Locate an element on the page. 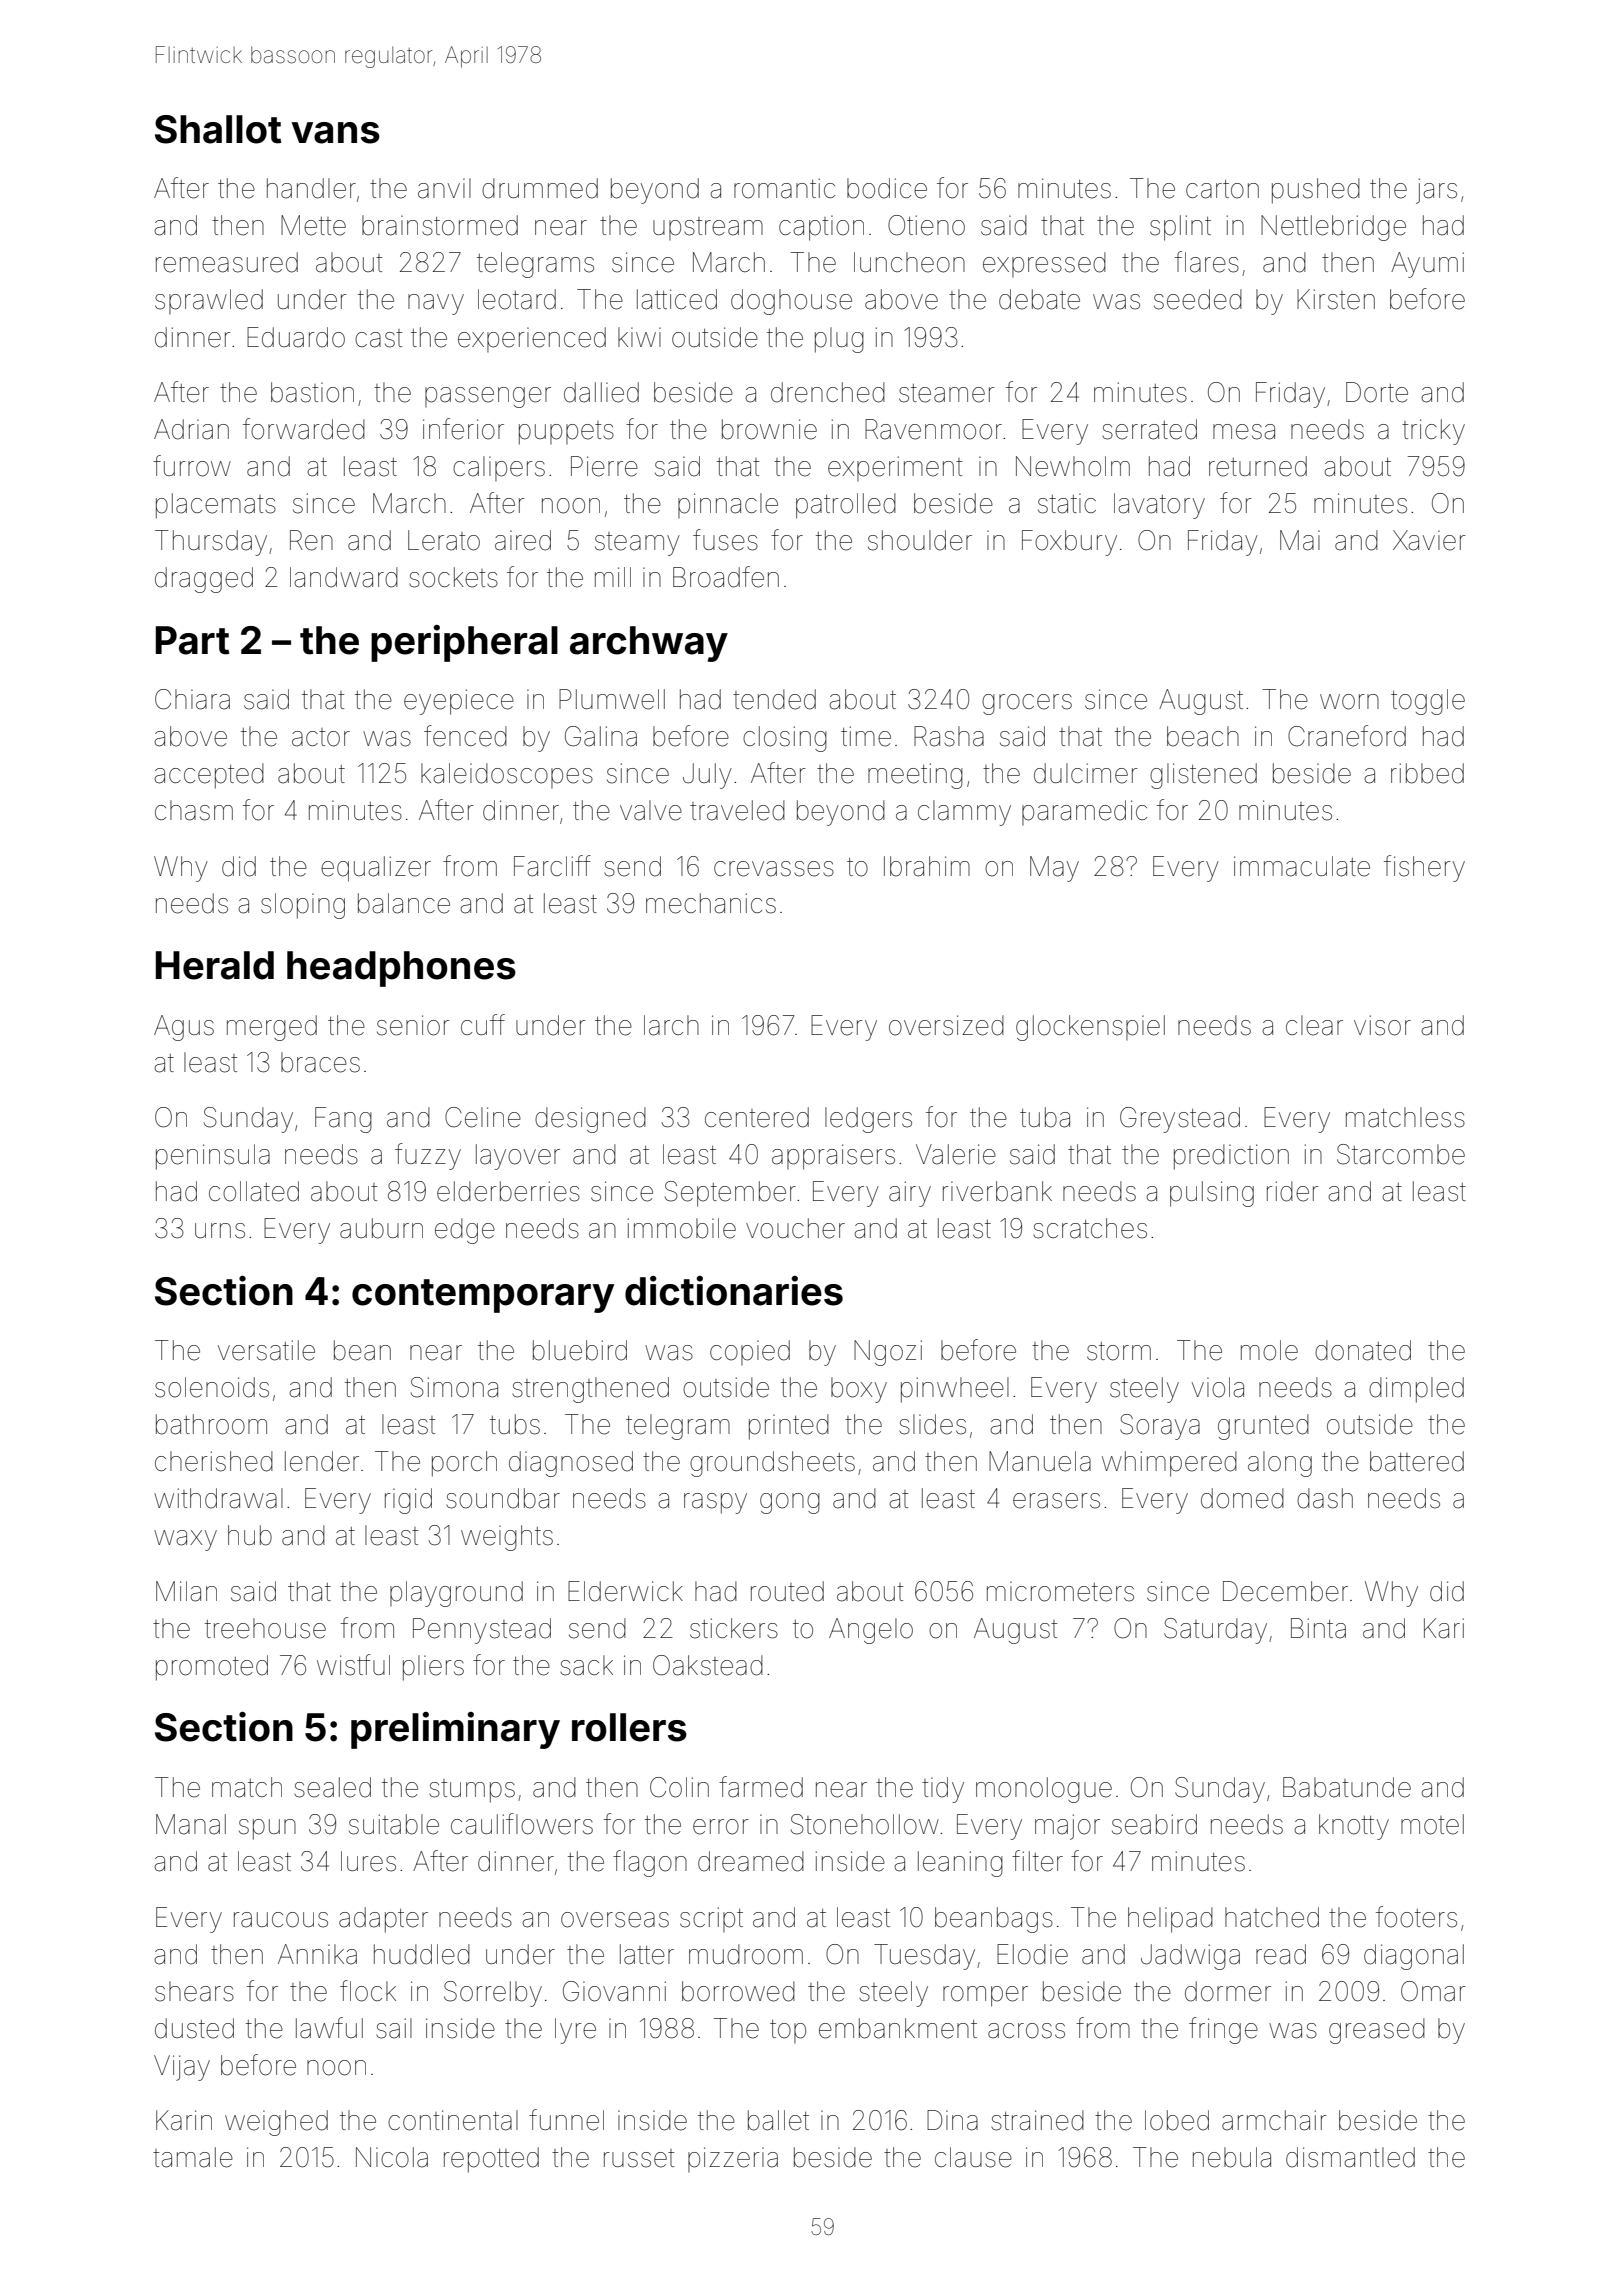 This page has width=1620, height=2292. motel is located at coordinates (1432, 1824).
